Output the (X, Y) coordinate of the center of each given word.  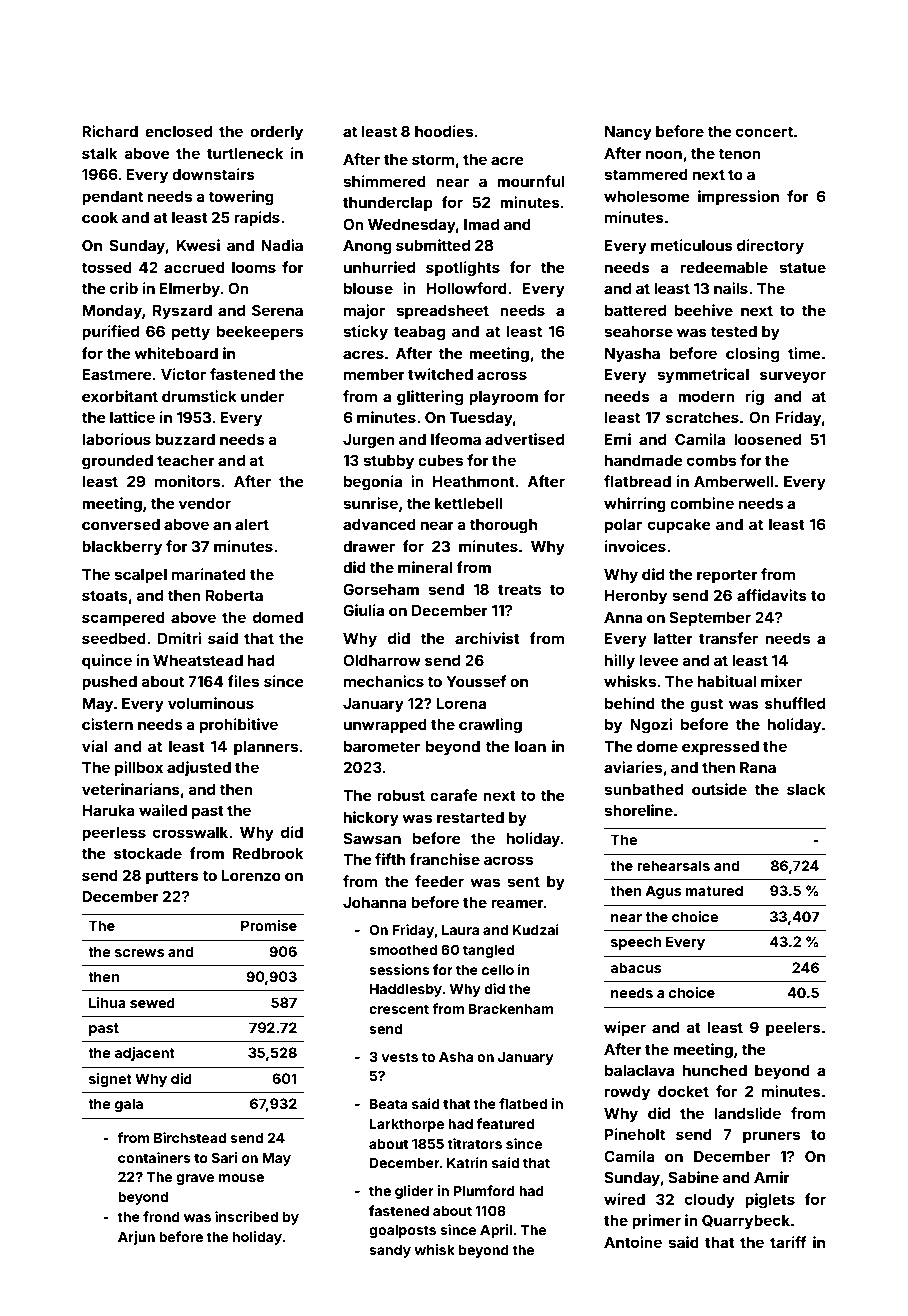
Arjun (136, 1238)
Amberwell (733, 481)
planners (266, 748)
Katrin (467, 1162)
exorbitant (120, 396)
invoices (635, 546)
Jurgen (369, 441)
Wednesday (412, 226)
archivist (487, 638)
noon (664, 154)
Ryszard (182, 312)
